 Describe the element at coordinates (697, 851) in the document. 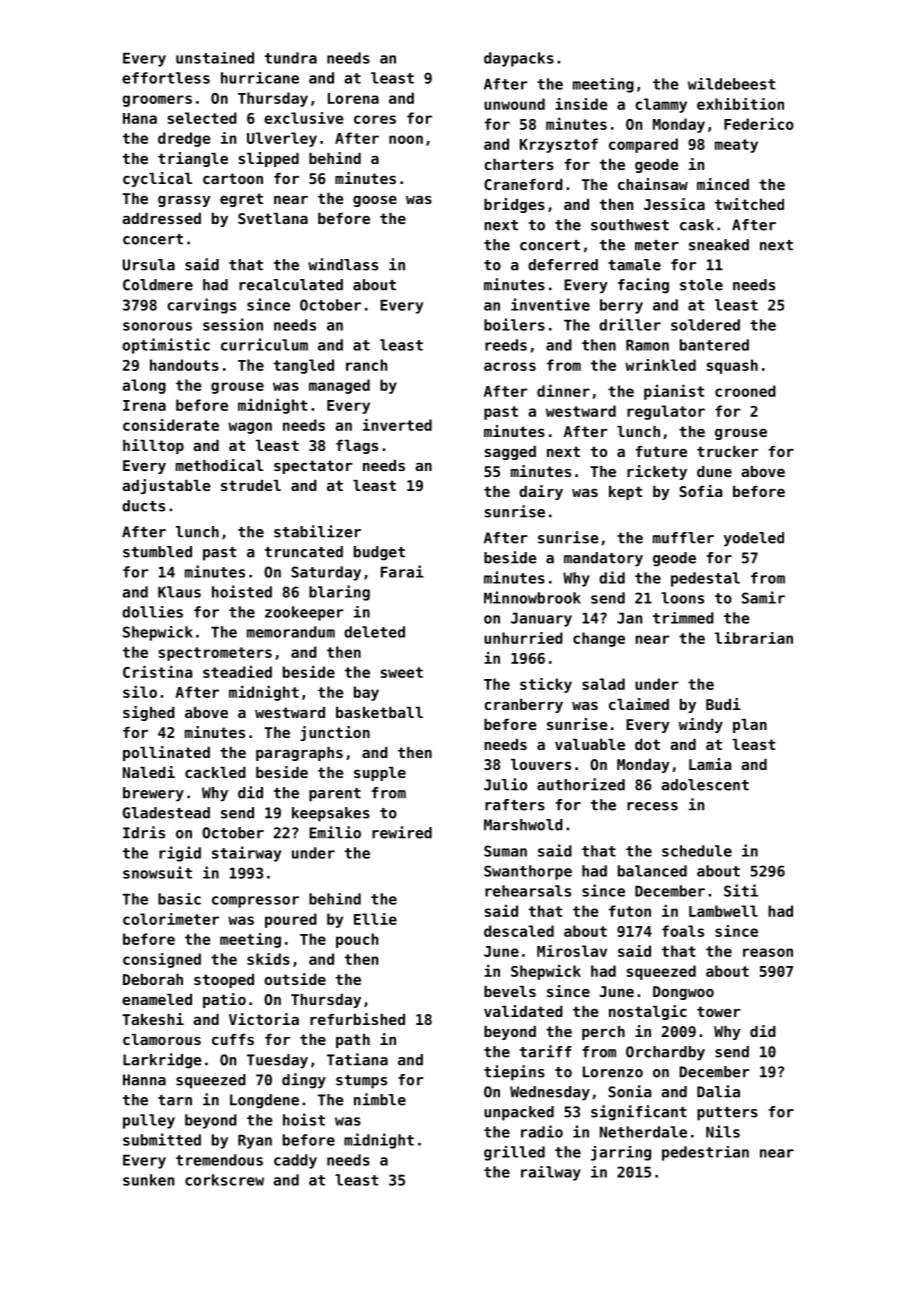

I see `schedule` at that location.
